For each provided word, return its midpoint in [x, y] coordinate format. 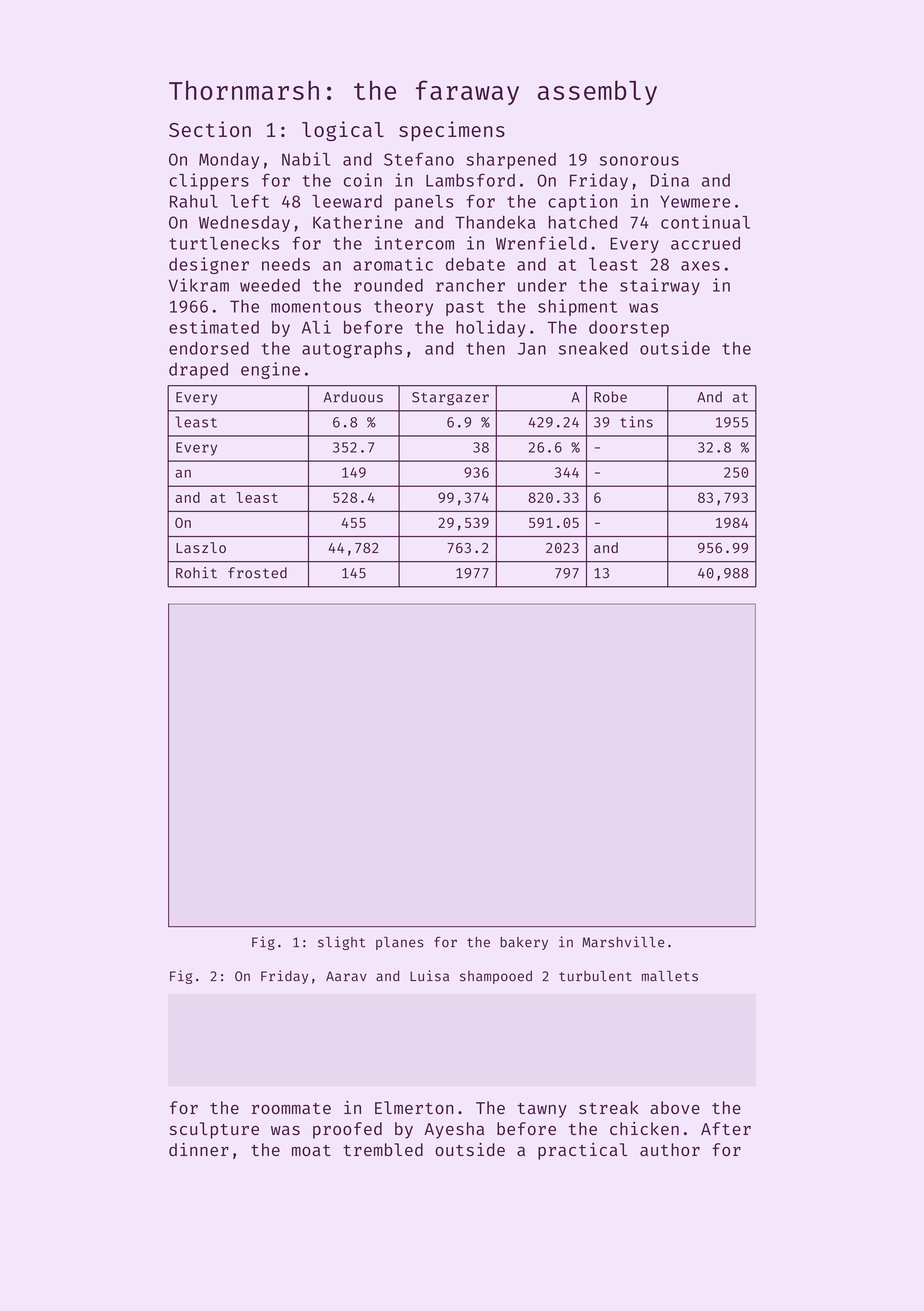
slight [341, 943]
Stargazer [450, 399]
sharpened [511, 161]
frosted [257, 573]
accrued [705, 243]
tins [636, 422]
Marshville [623, 942]
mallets [670, 976]
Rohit [196, 573]
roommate [291, 1108]
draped [198, 371]
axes [700, 266]
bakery [524, 943]
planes [400, 943]
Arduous [353, 397]
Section [210, 129]
